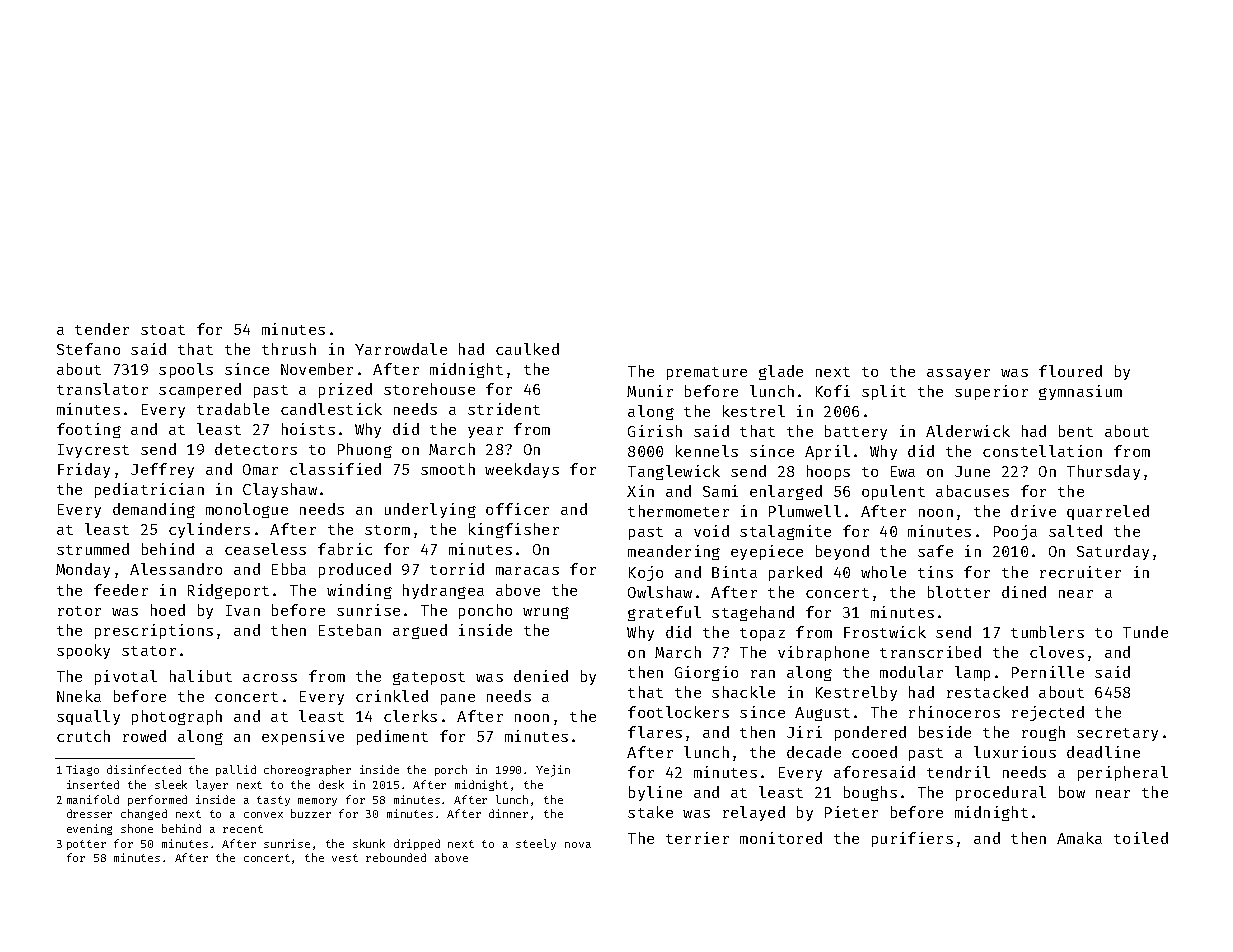 This screenshot has height=952, width=1233. Describe the element at coordinates (86, 845) in the screenshot. I see `potter` at that location.
